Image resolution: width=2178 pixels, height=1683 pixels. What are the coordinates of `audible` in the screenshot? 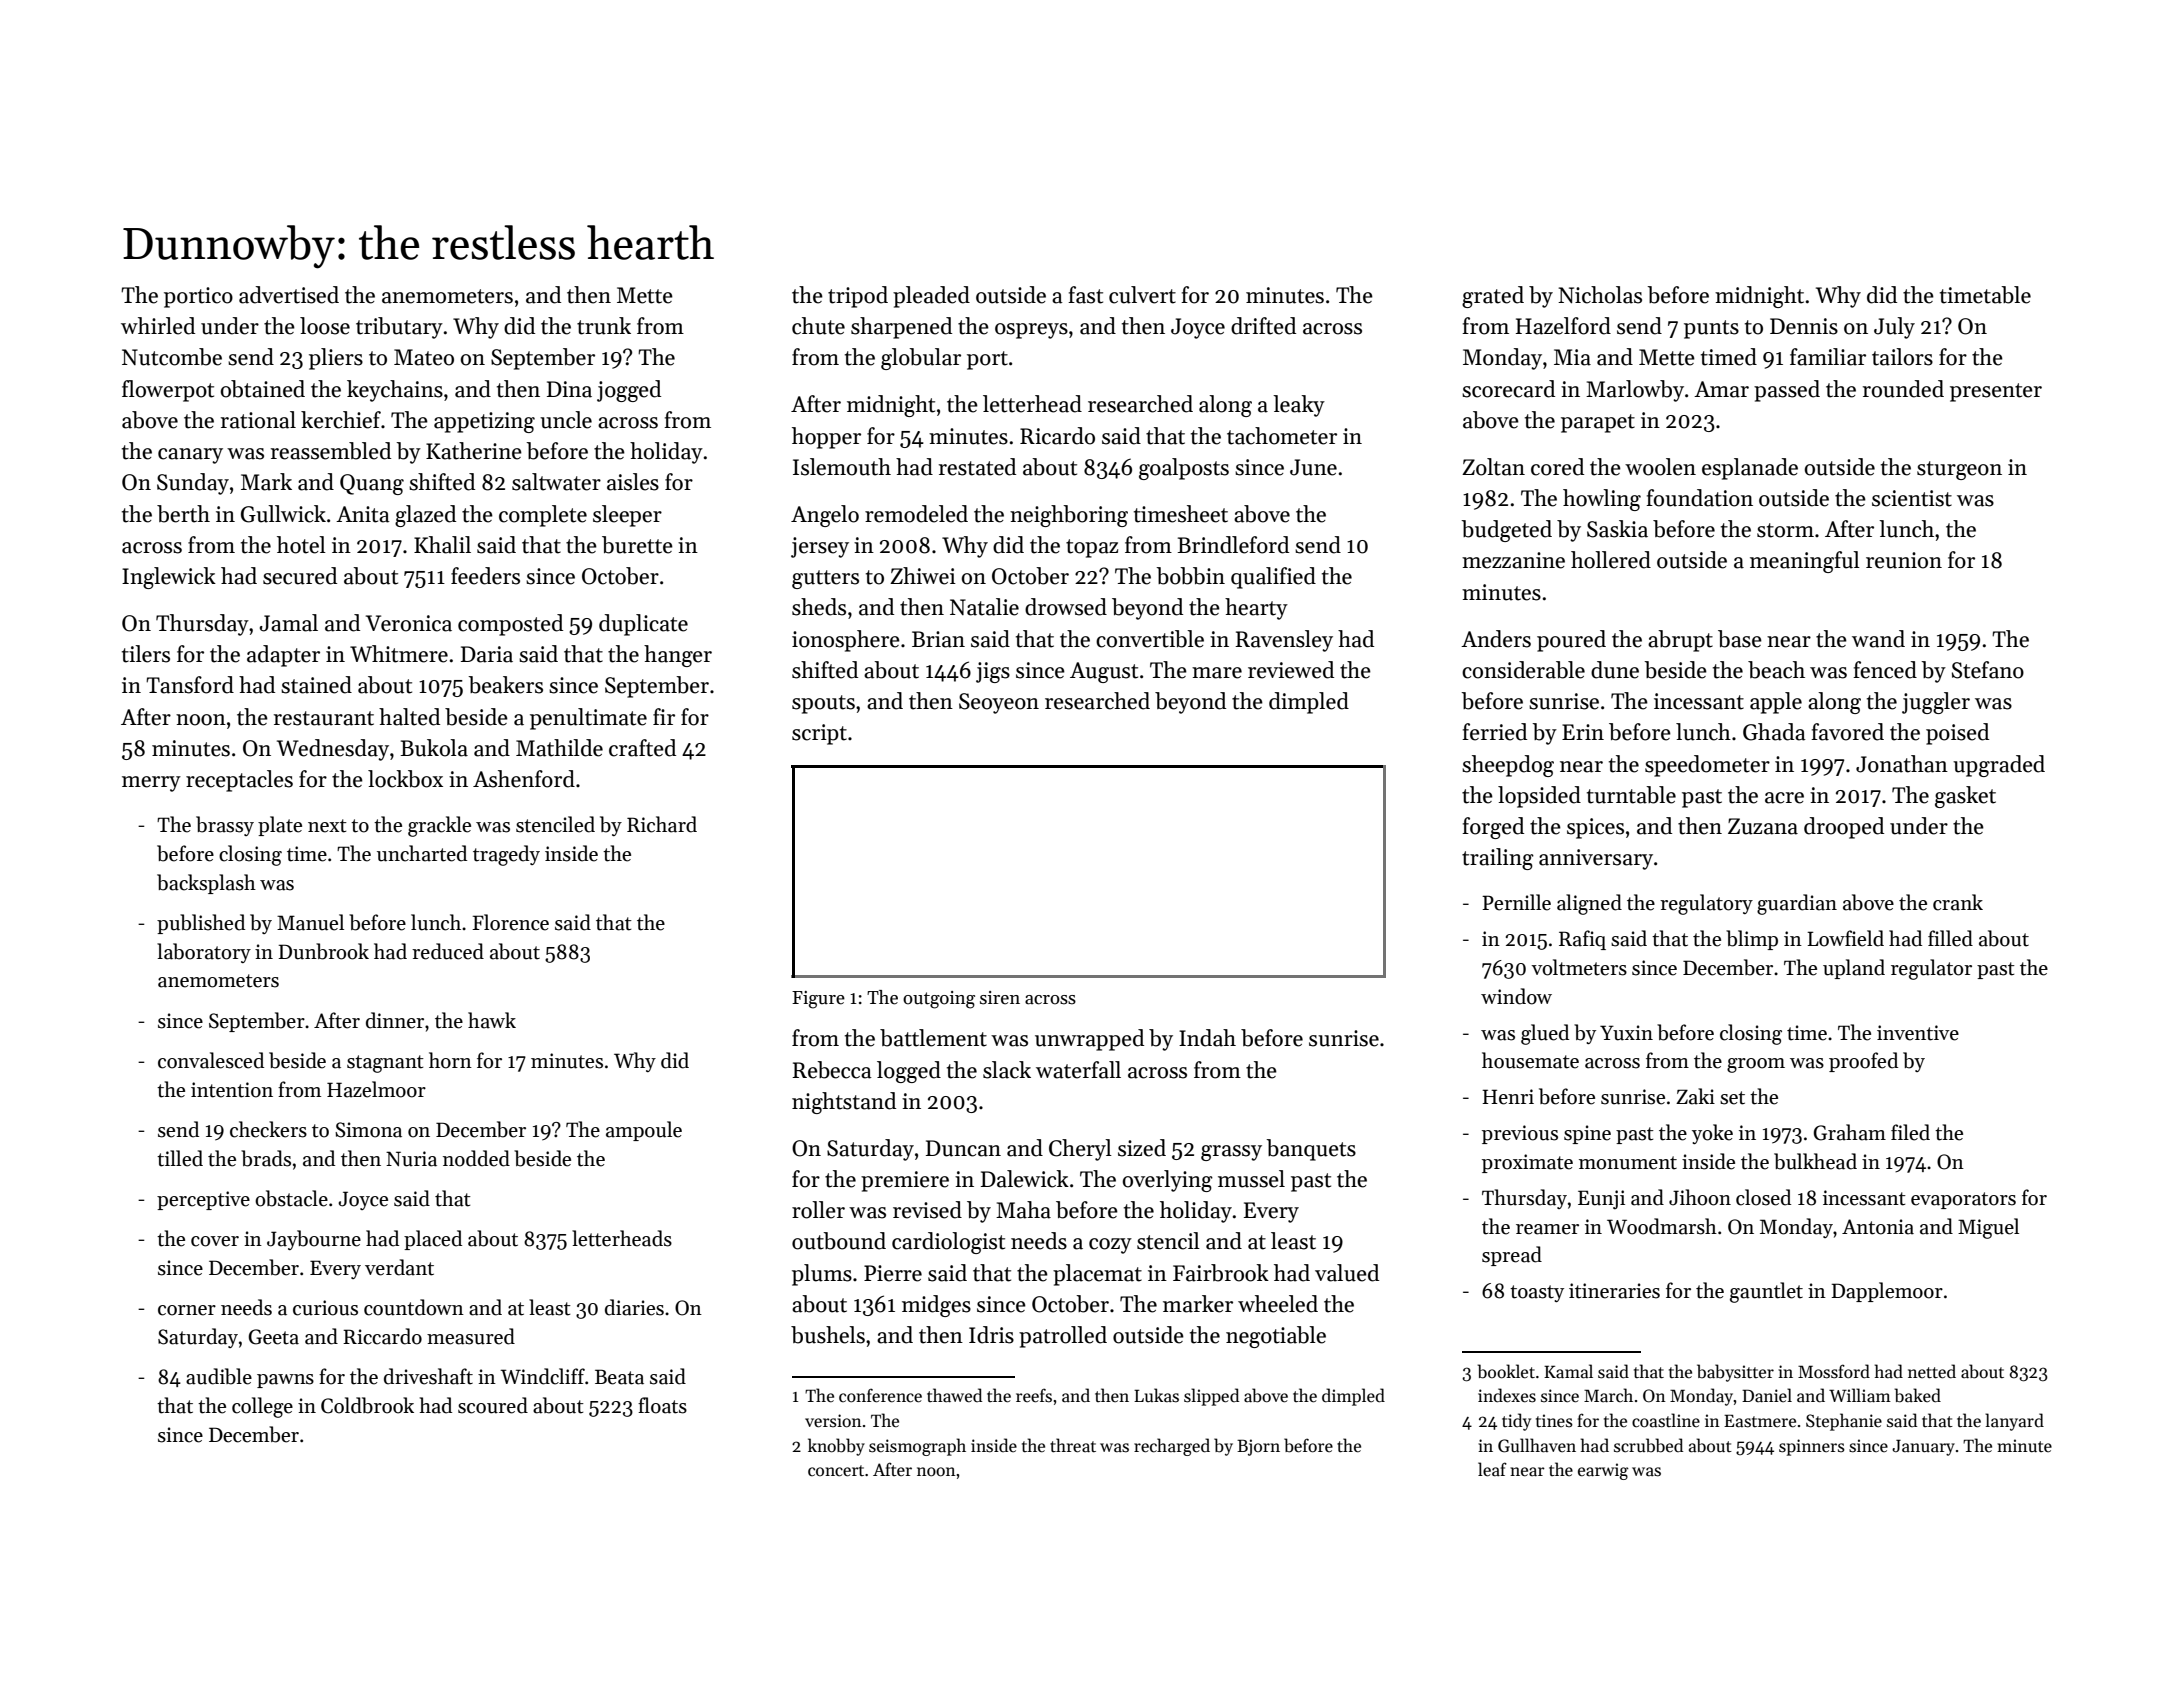 It's located at (219, 1376).
